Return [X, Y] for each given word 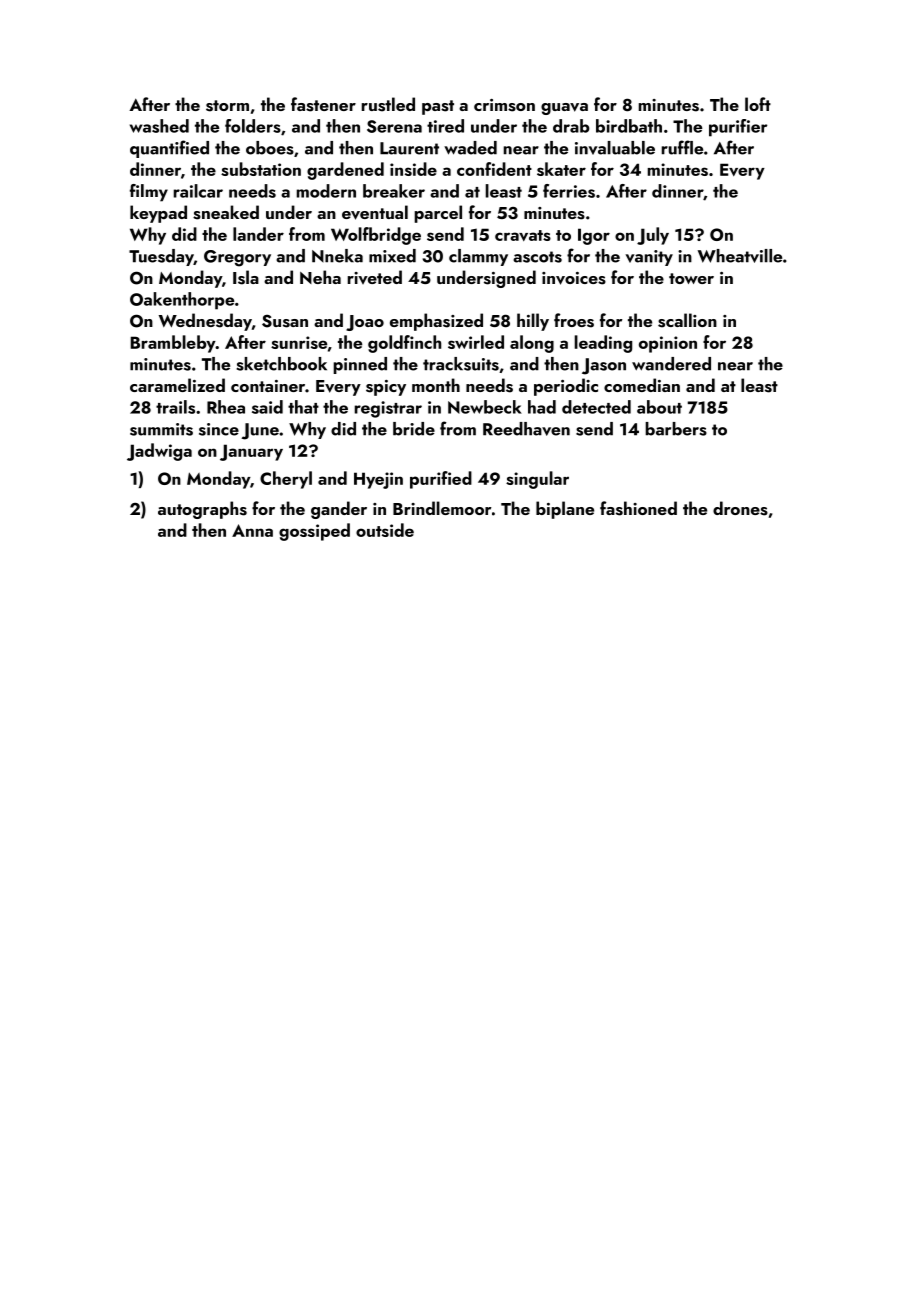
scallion [687, 320]
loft [758, 104]
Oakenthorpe [182, 301]
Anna [252, 530]
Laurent [409, 148]
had [542, 407]
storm [227, 106]
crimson [504, 105]
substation [261, 169]
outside [385, 530]
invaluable [615, 148]
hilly [533, 322]
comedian [642, 385]
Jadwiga [159, 452]
